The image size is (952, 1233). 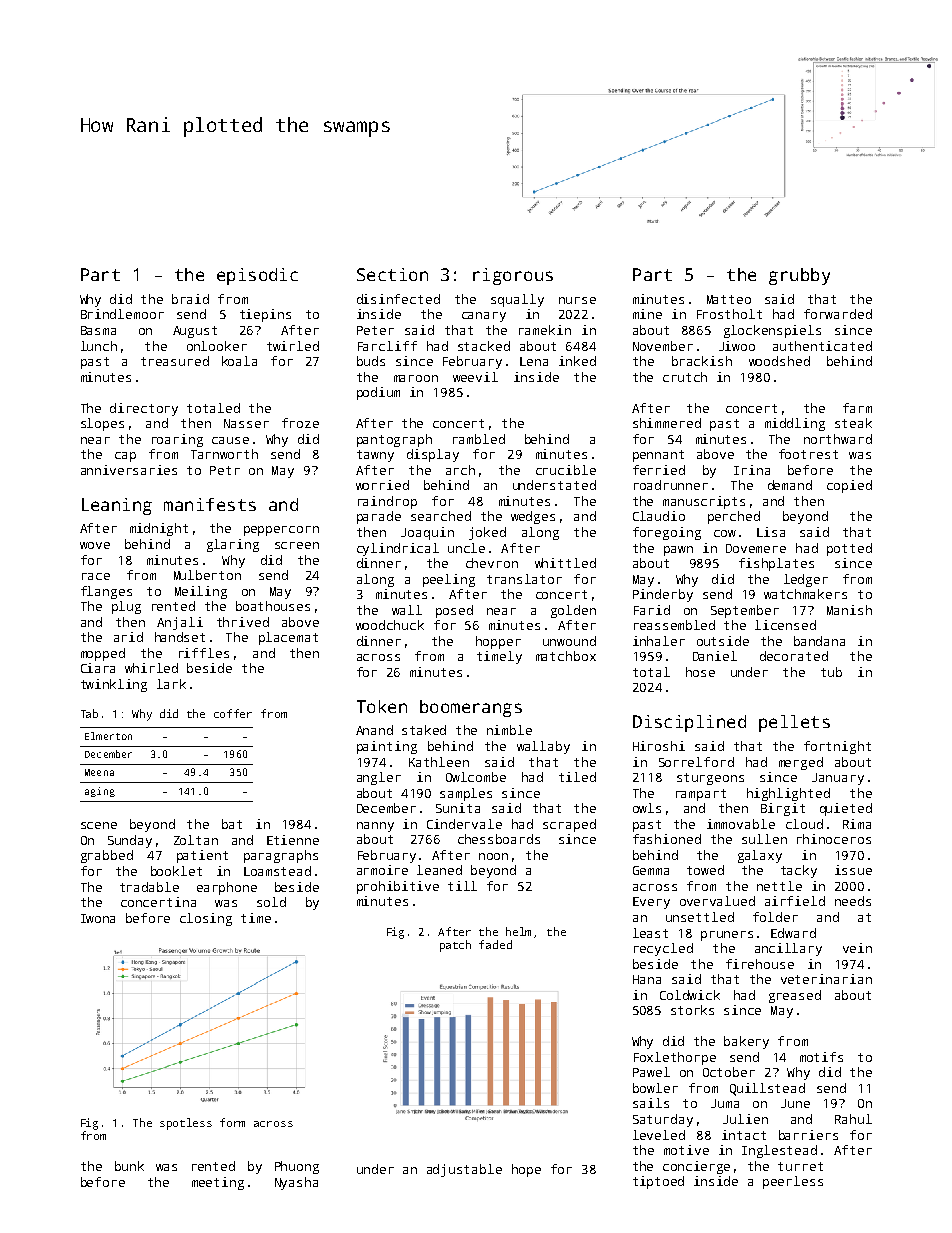 What do you see at coordinates (98, 330) in the image?
I see `Basma` at bounding box center [98, 330].
